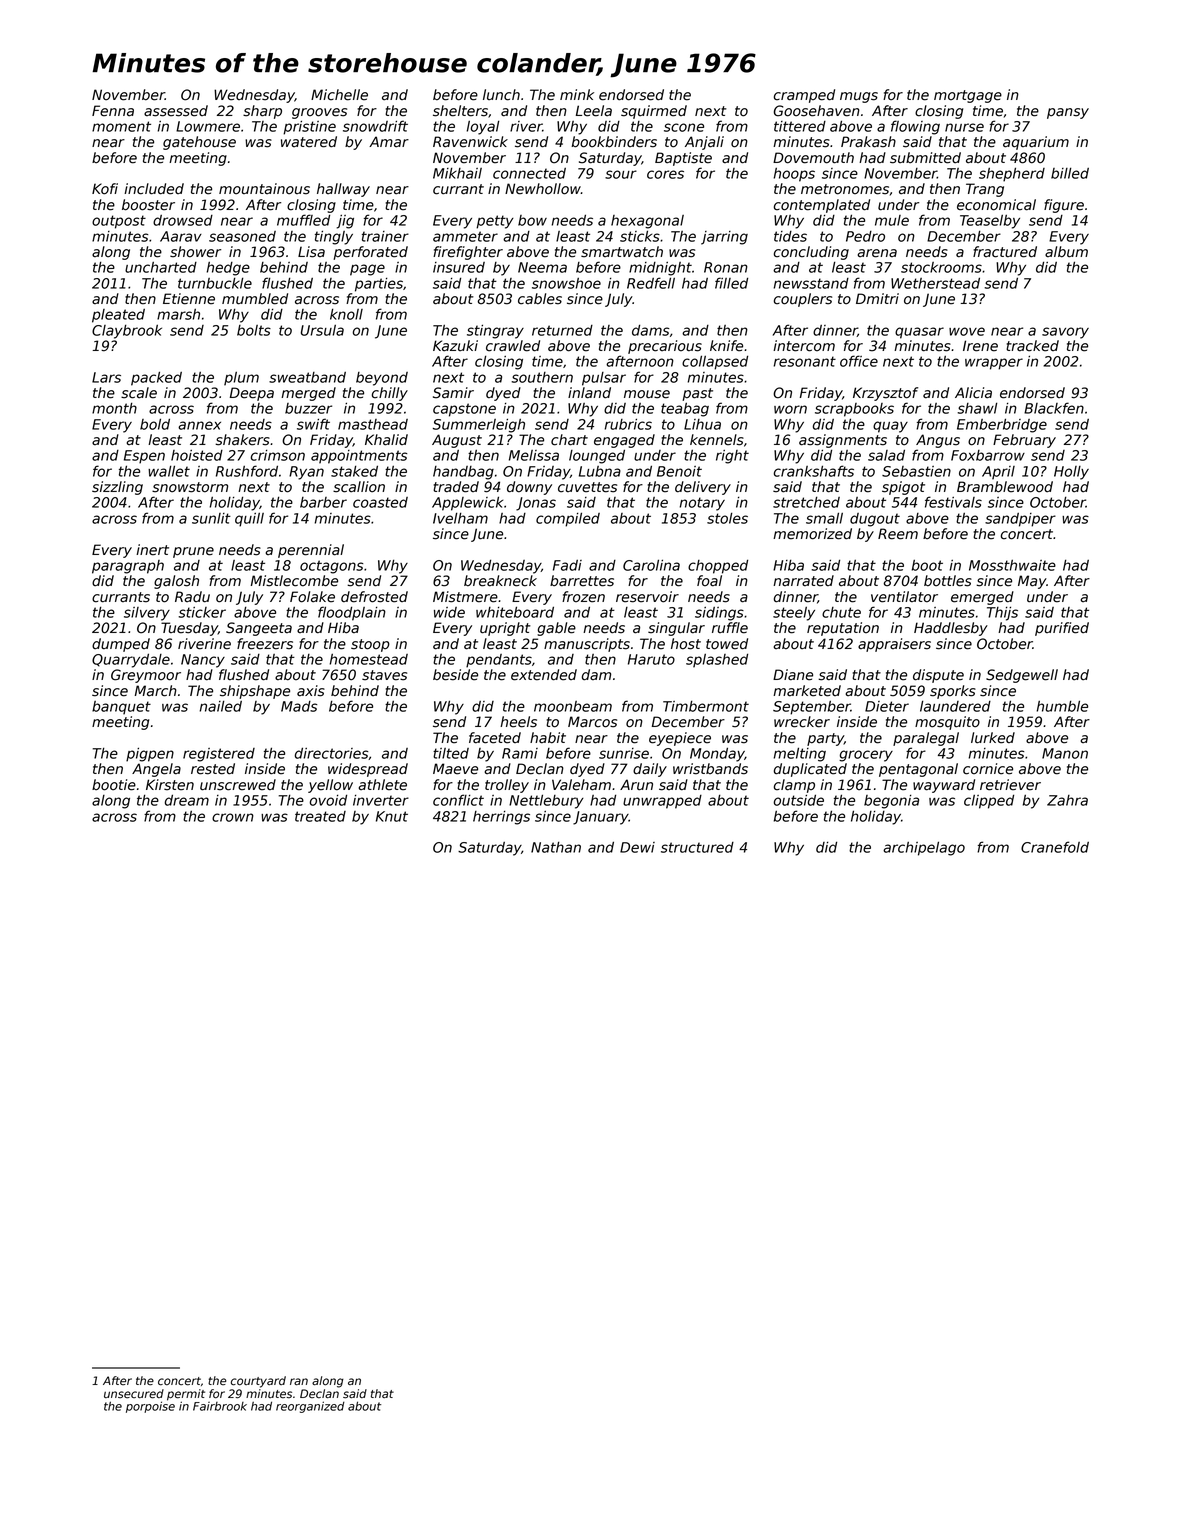 The width and height of the screenshot is (1181, 1529). Describe the element at coordinates (121, 645) in the screenshot. I see `dumped` at that location.
